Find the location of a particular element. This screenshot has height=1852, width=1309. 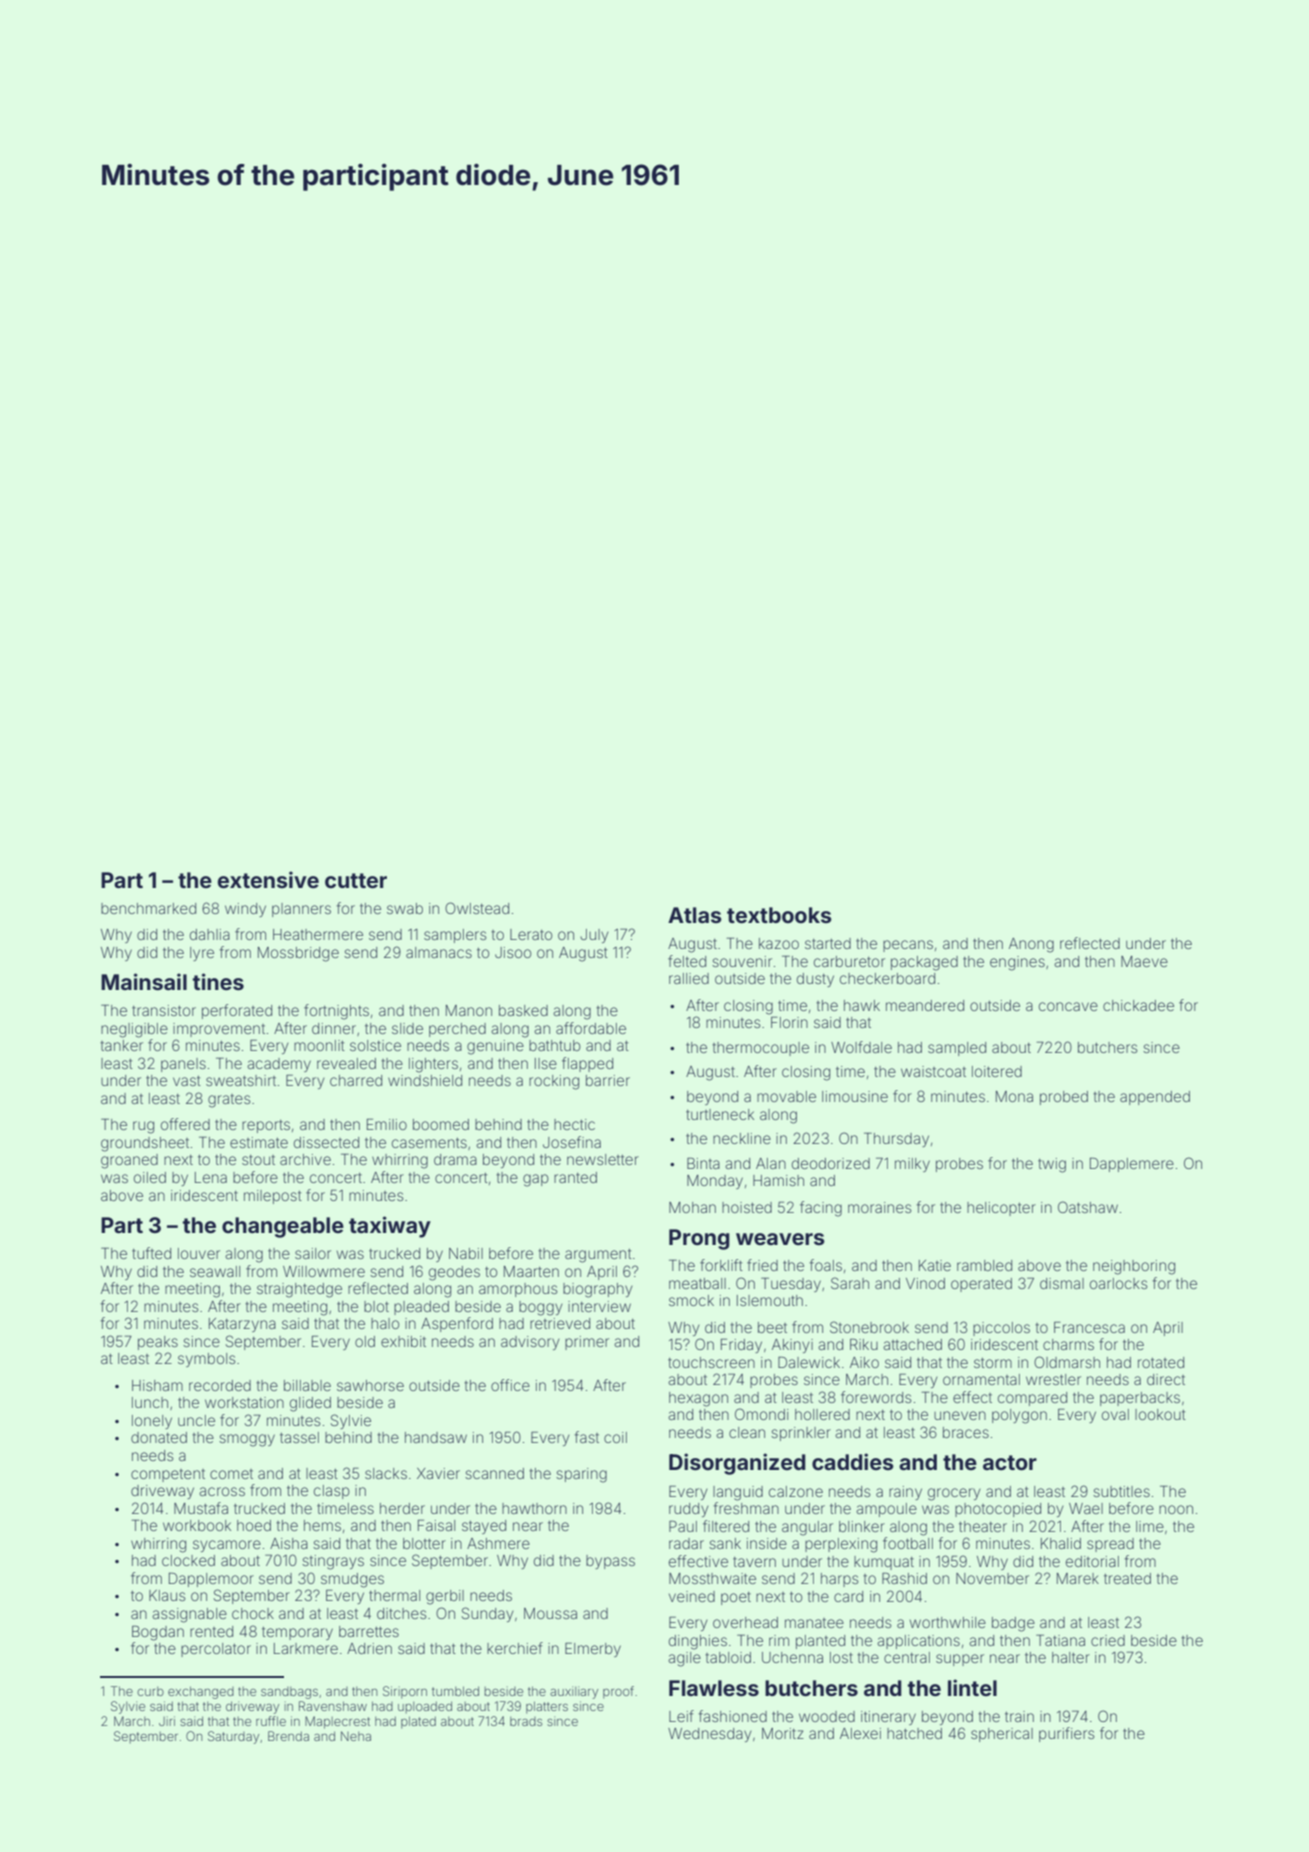

engines is located at coordinates (1017, 963).
